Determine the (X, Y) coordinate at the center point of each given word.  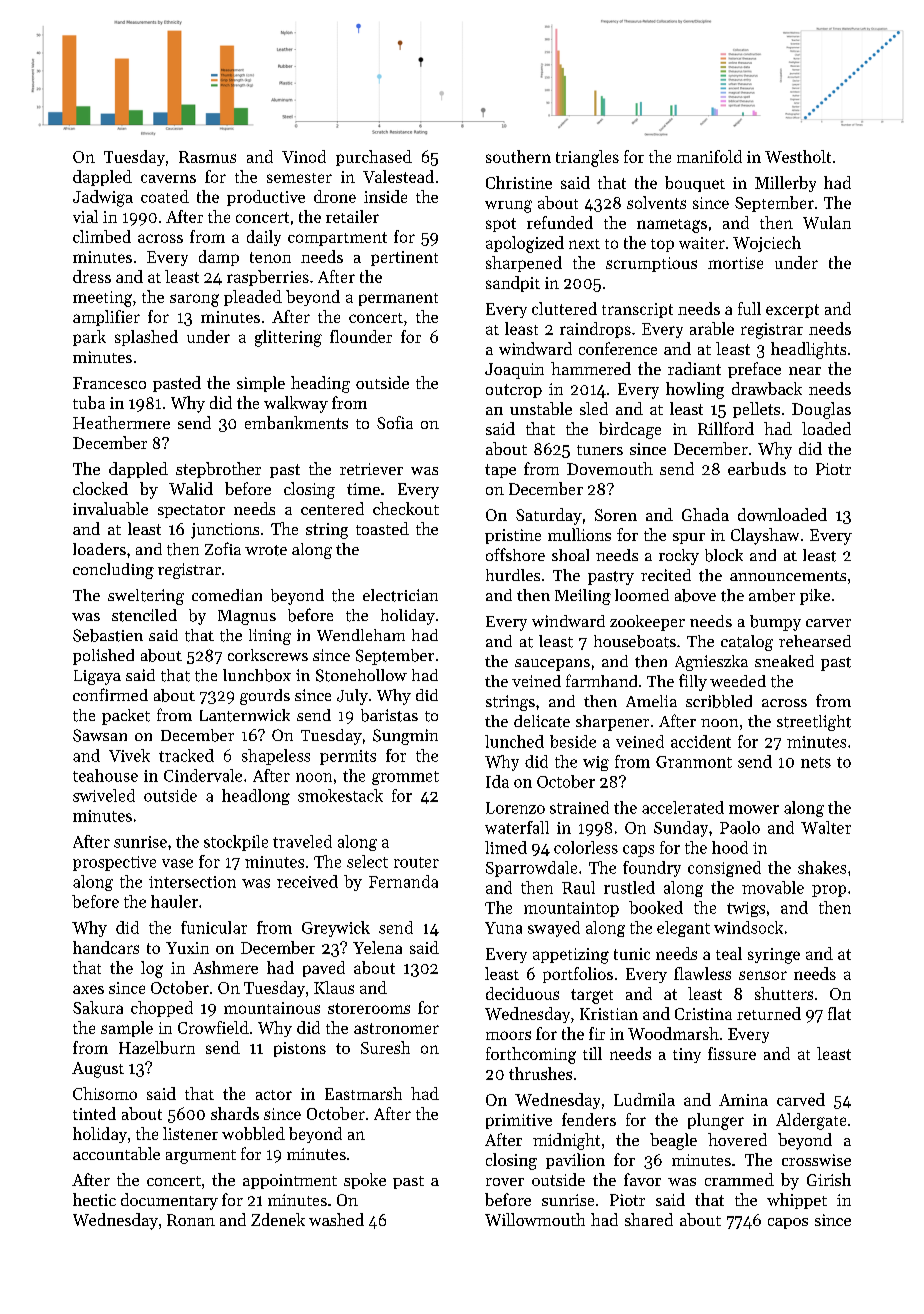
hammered (591, 368)
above (695, 595)
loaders (99, 549)
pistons (300, 1049)
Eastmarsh (363, 1093)
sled (594, 408)
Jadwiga (103, 198)
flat (839, 1013)
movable (773, 887)
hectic (94, 1199)
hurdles (513, 575)
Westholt (798, 156)
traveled (302, 841)
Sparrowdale (531, 869)
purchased (374, 158)
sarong (194, 300)
